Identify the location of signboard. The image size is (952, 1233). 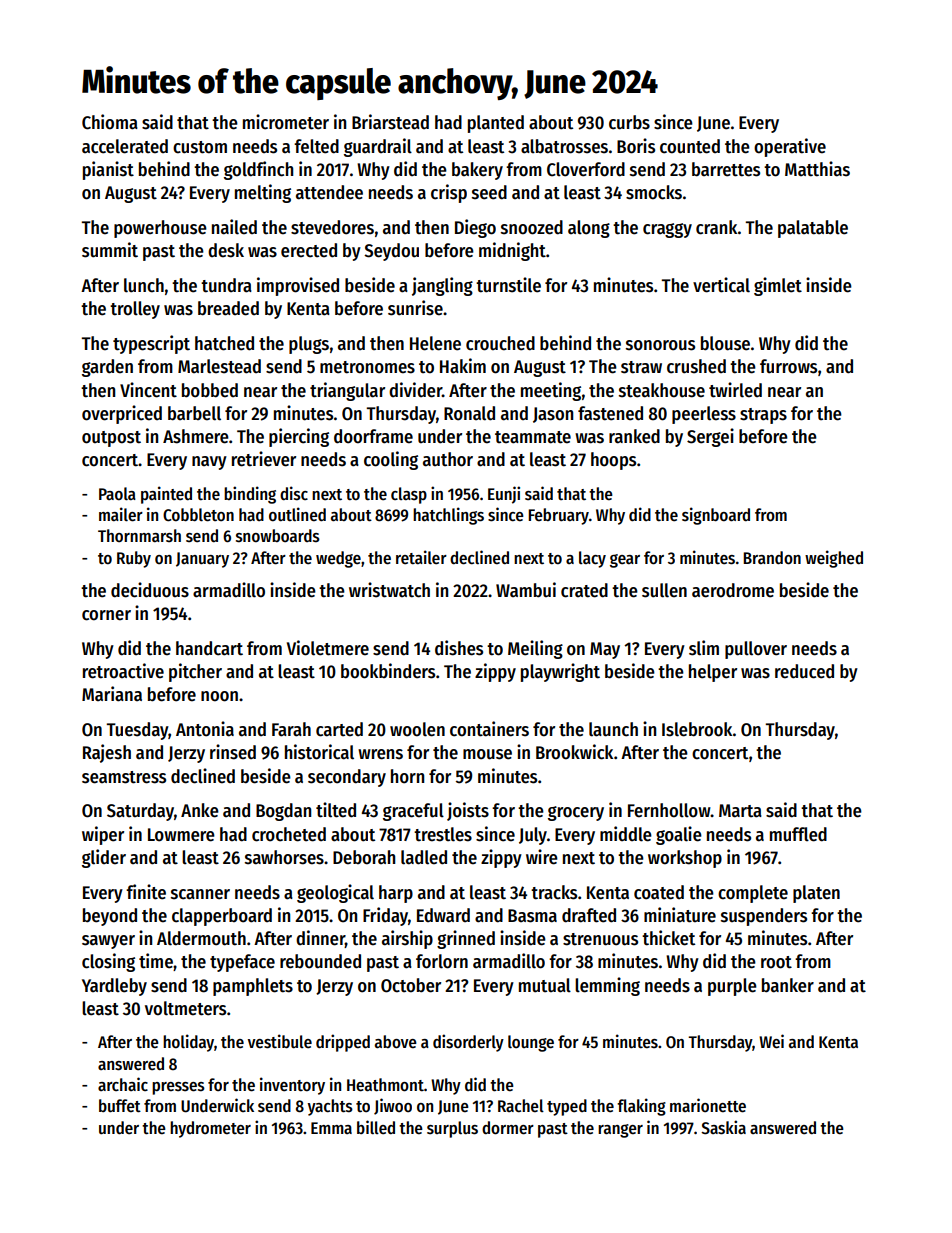
(716, 516).
